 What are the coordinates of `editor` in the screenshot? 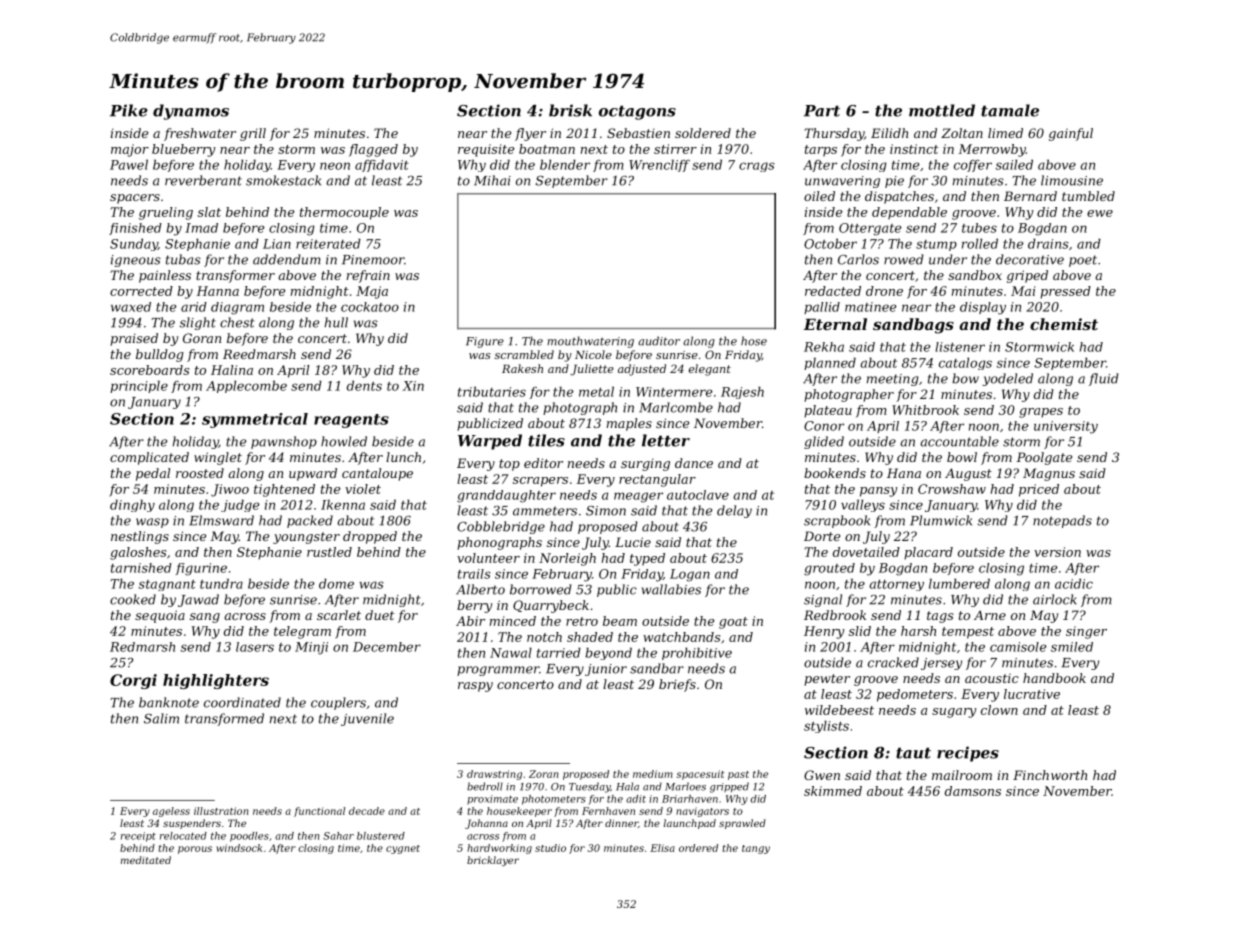 It's located at (543, 463).
